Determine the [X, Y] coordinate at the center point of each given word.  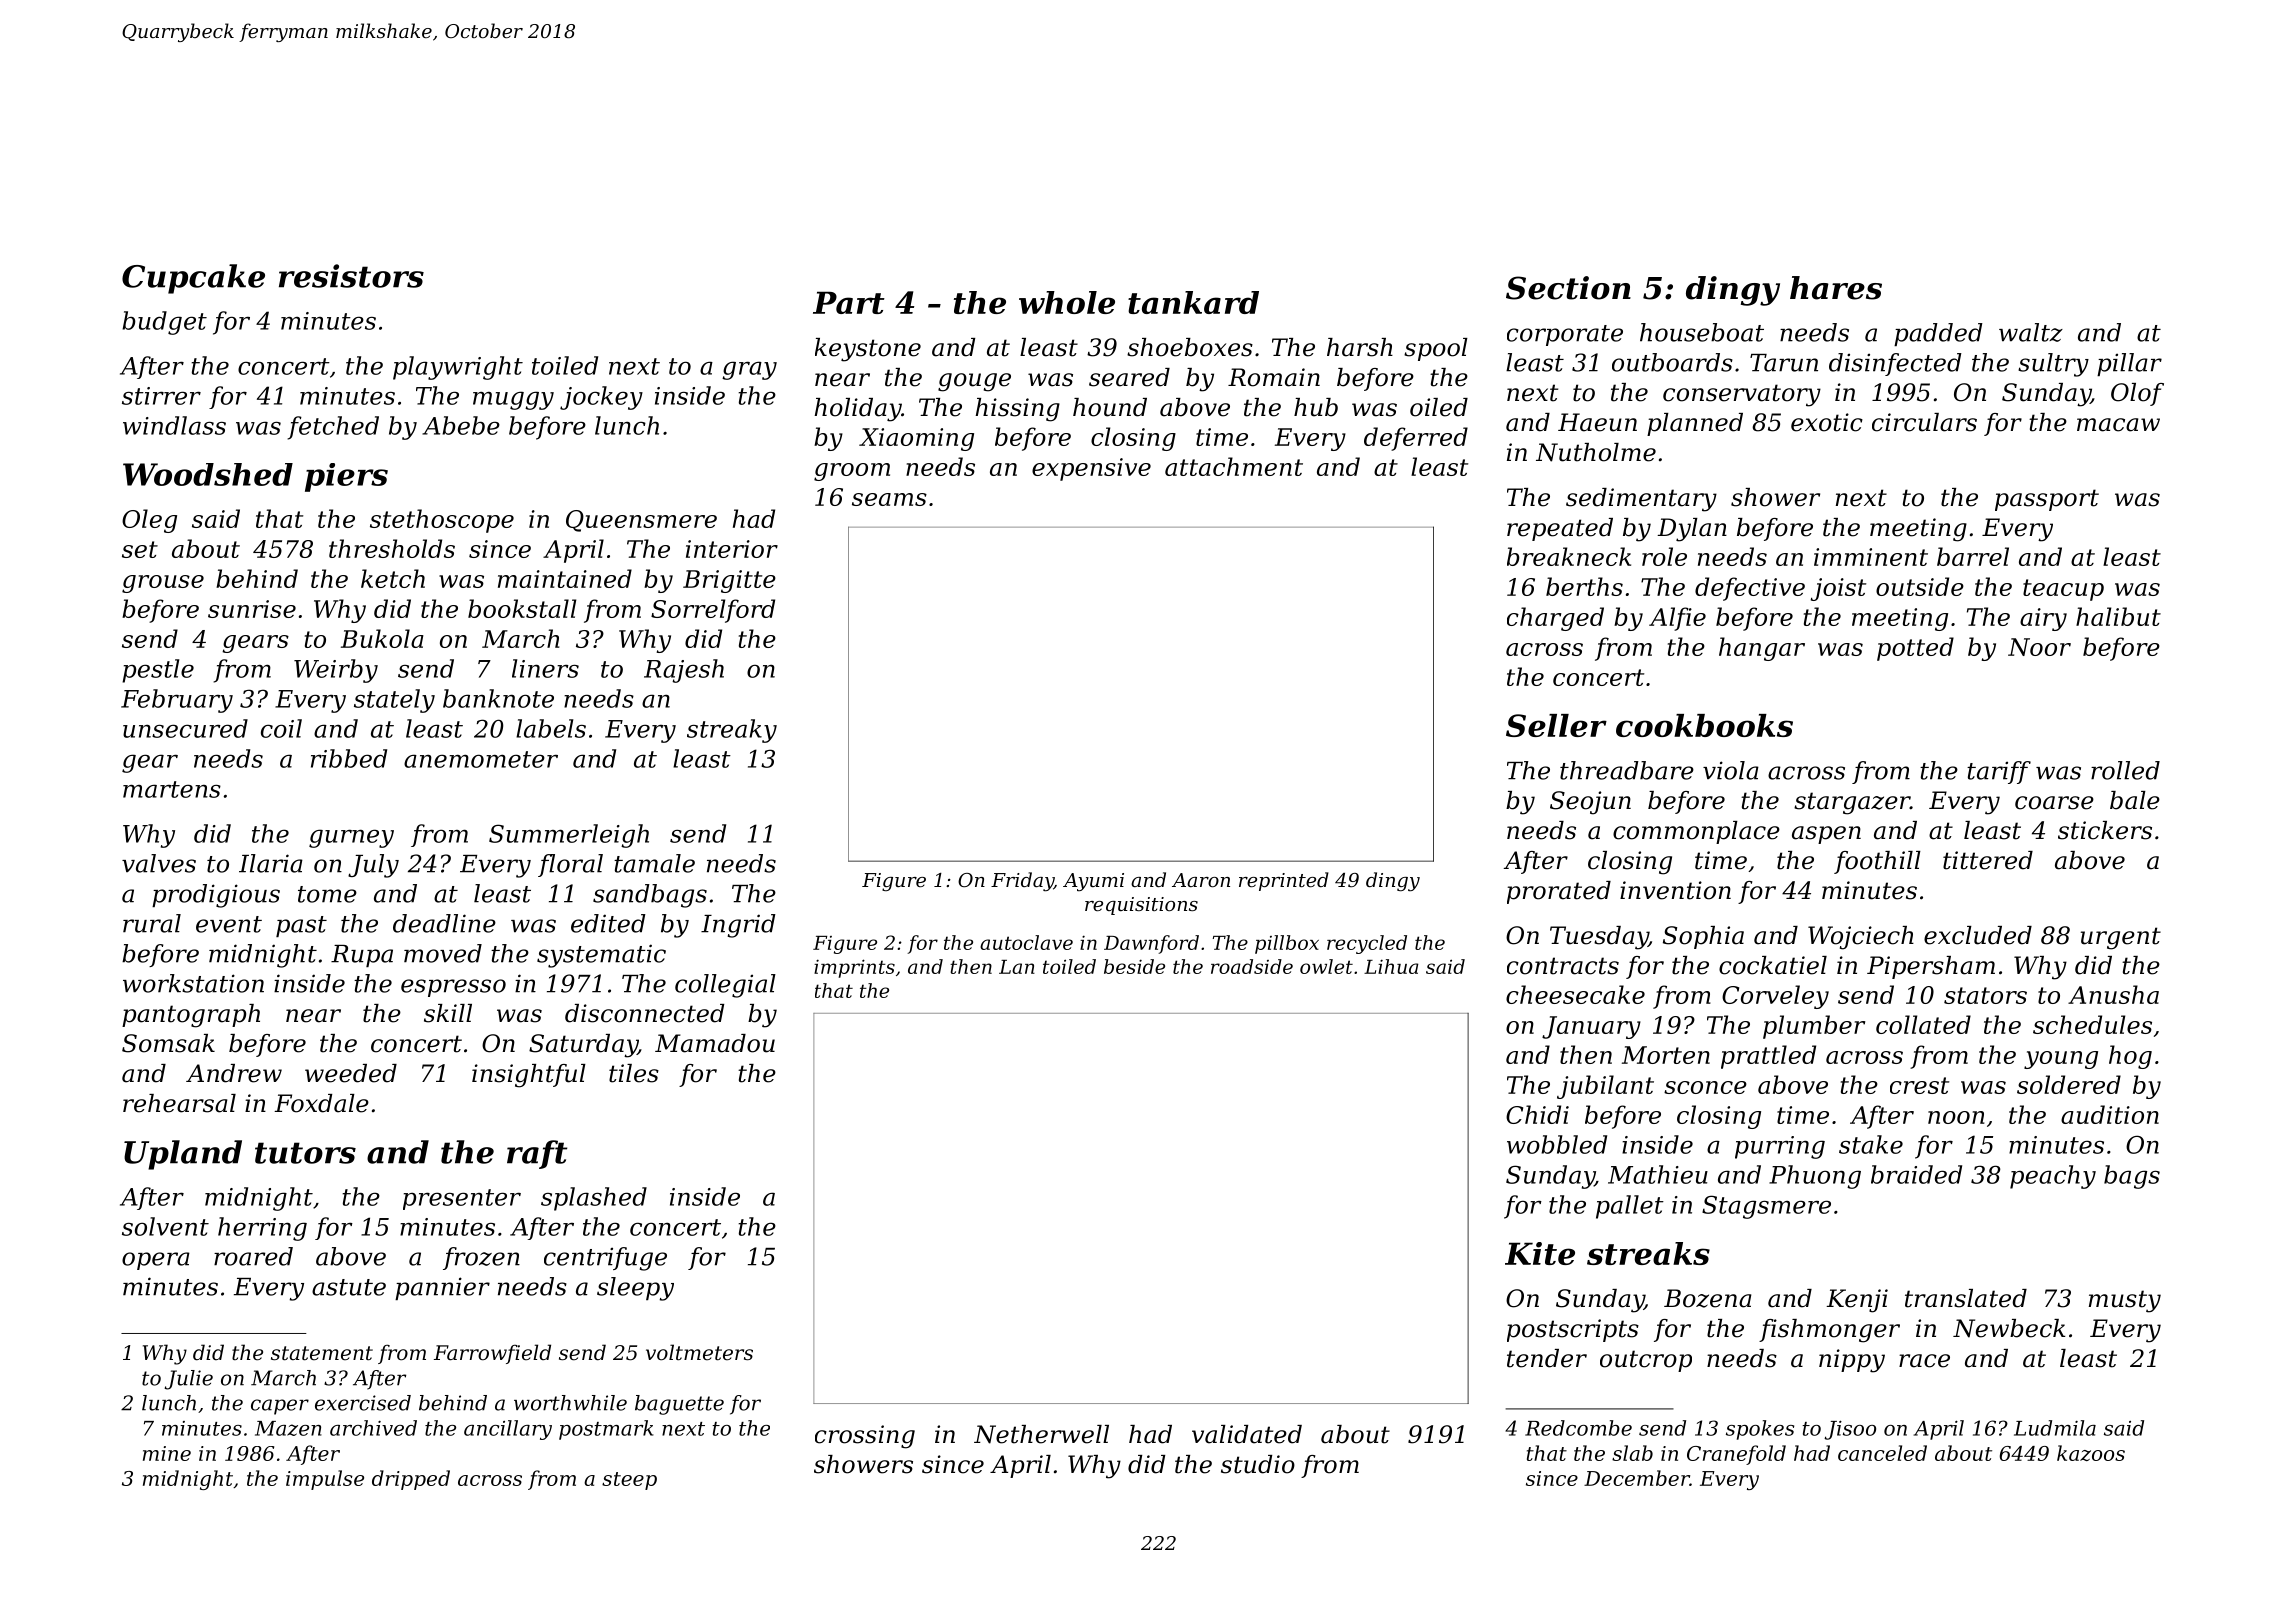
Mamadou [715, 1043]
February [177, 701]
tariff [1999, 772]
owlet [1326, 966]
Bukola [382, 638]
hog [2130, 1057]
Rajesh [684, 671]
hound [1110, 407]
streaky [732, 731]
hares [1836, 288]
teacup [2063, 590]
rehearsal [179, 1103]
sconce [1705, 1087]
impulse [325, 1480]
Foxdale [321, 1103]
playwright [458, 368]
